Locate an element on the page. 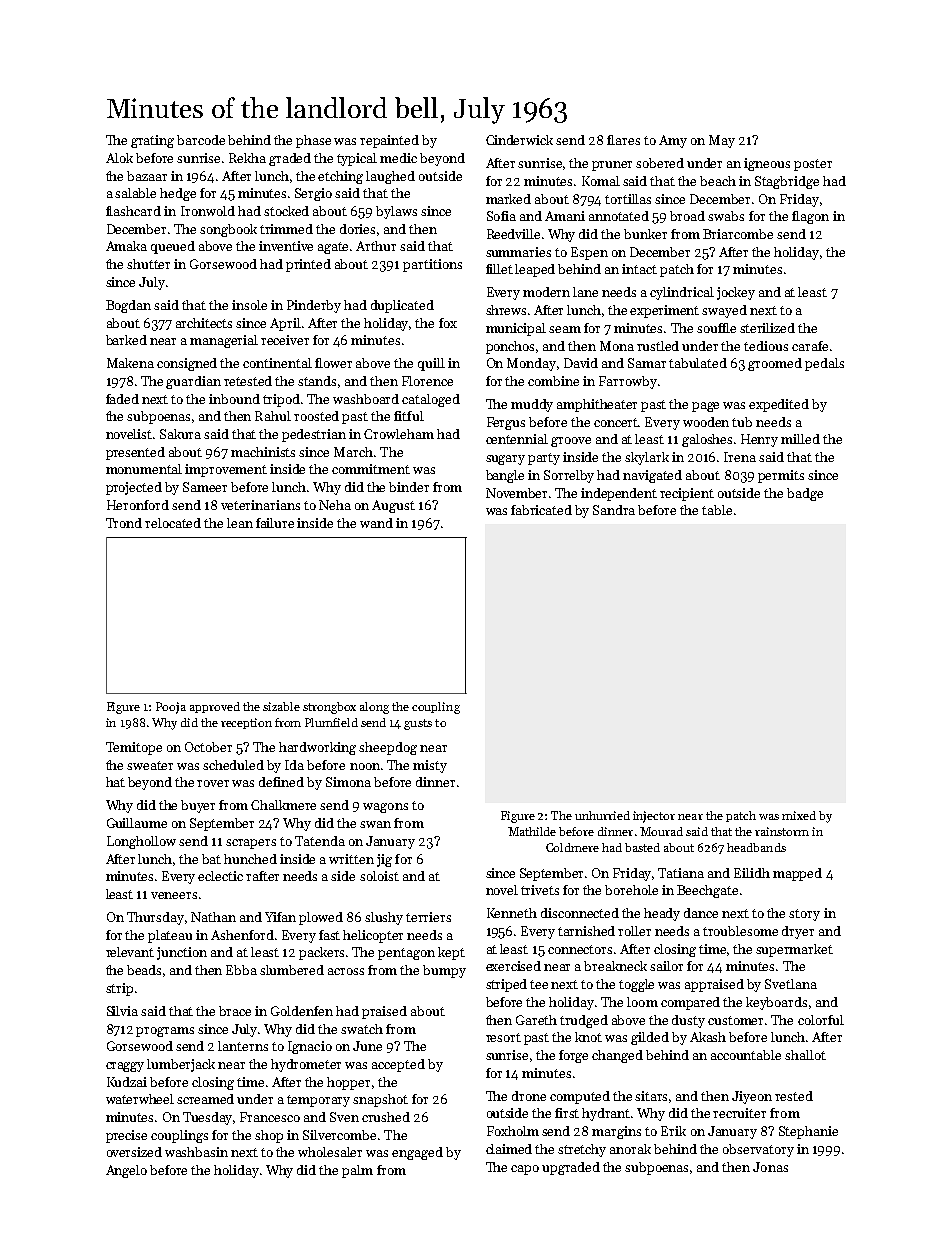  badge is located at coordinates (805, 494).
